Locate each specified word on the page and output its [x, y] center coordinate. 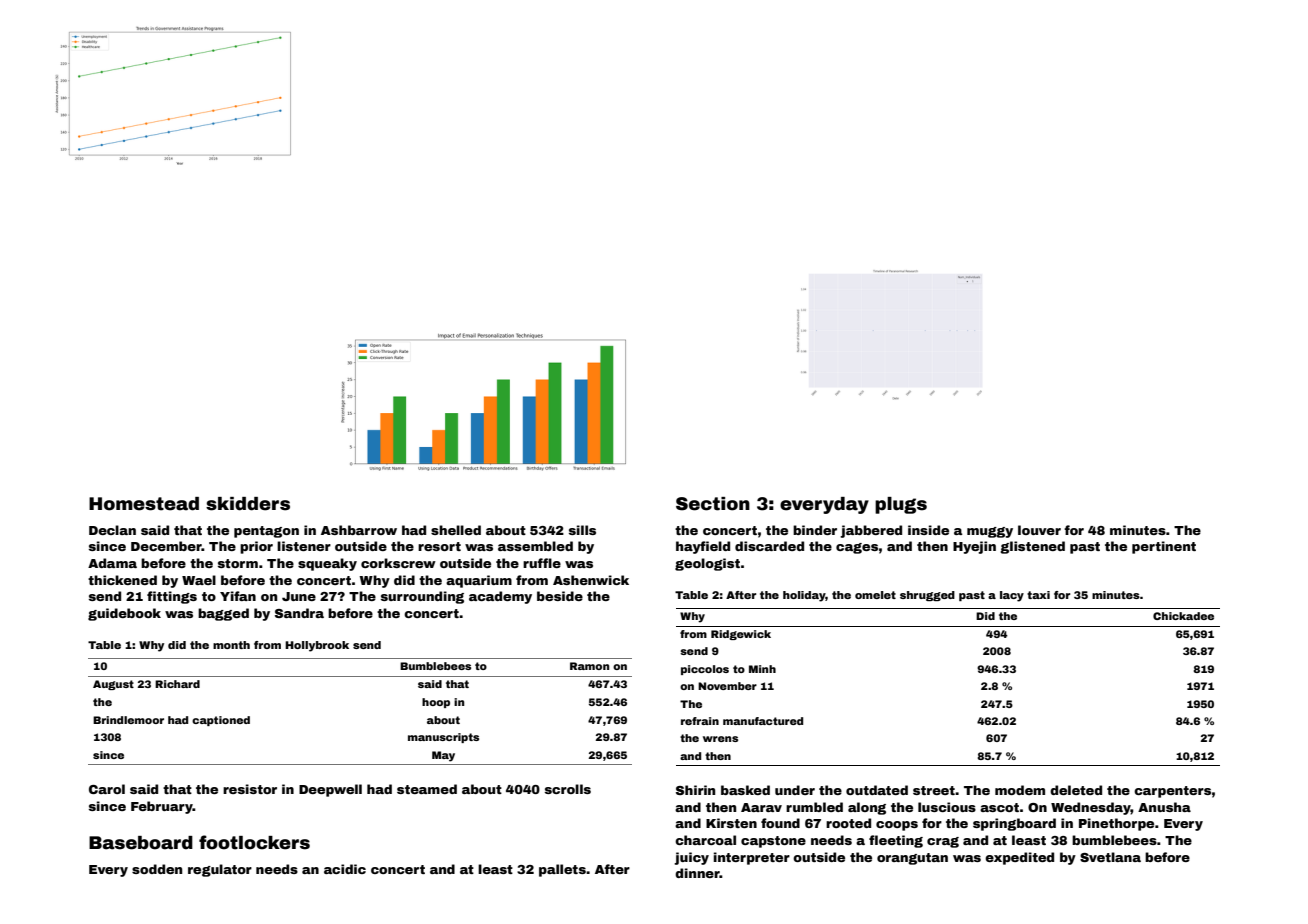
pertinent [1164, 547]
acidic [345, 869]
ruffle [542, 563]
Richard [177, 684]
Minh [762, 669]
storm [238, 563]
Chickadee [1183, 616]
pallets [562, 870]
